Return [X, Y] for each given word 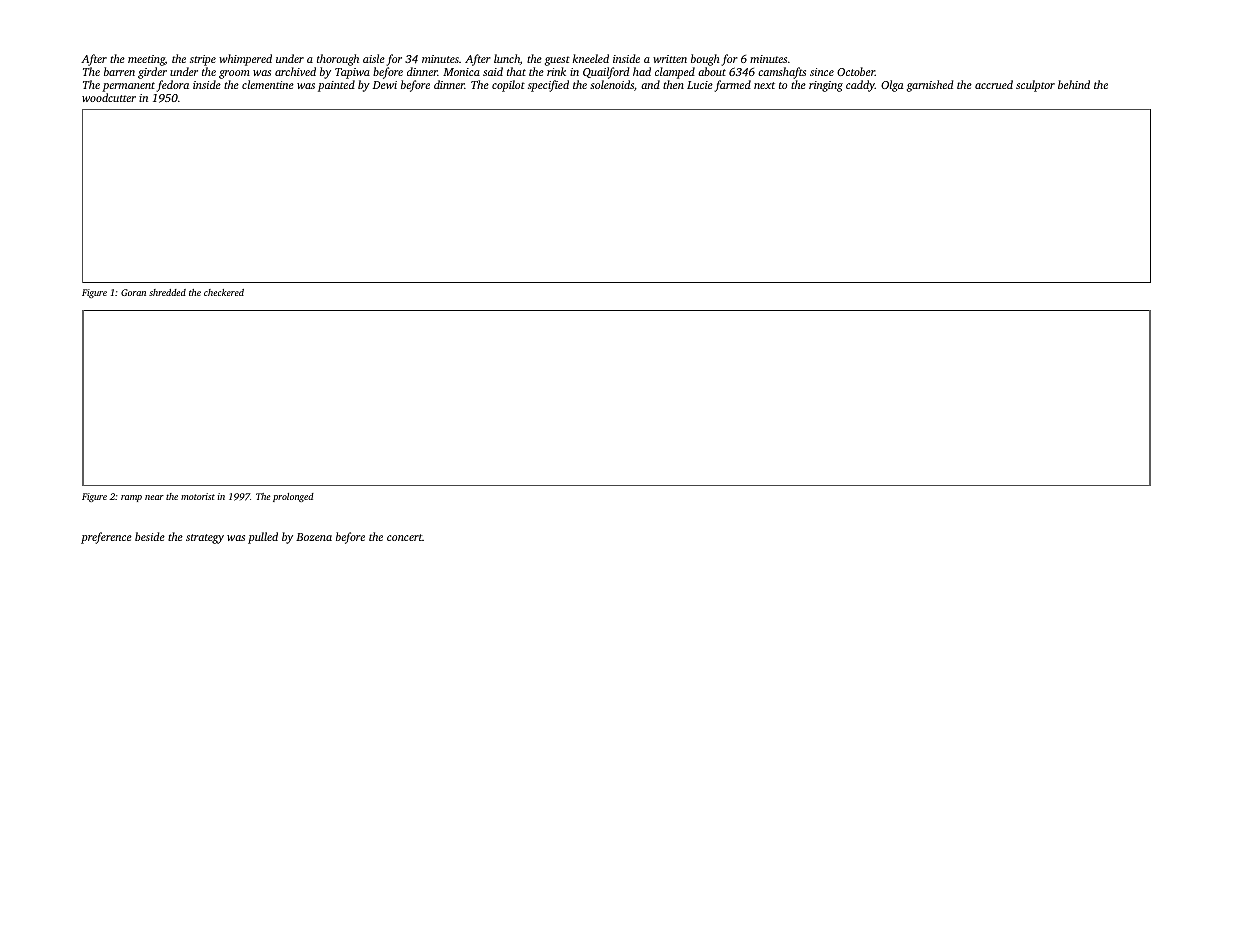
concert [404, 537]
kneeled [591, 58]
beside [150, 536]
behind [1074, 84]
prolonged [293, 497]
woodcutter [109, 97]
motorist [198, 496]
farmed [732, 86]
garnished [930, 86]
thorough [338, 60]
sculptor [1035, 86]
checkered [224, 292]
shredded [167, 292]
